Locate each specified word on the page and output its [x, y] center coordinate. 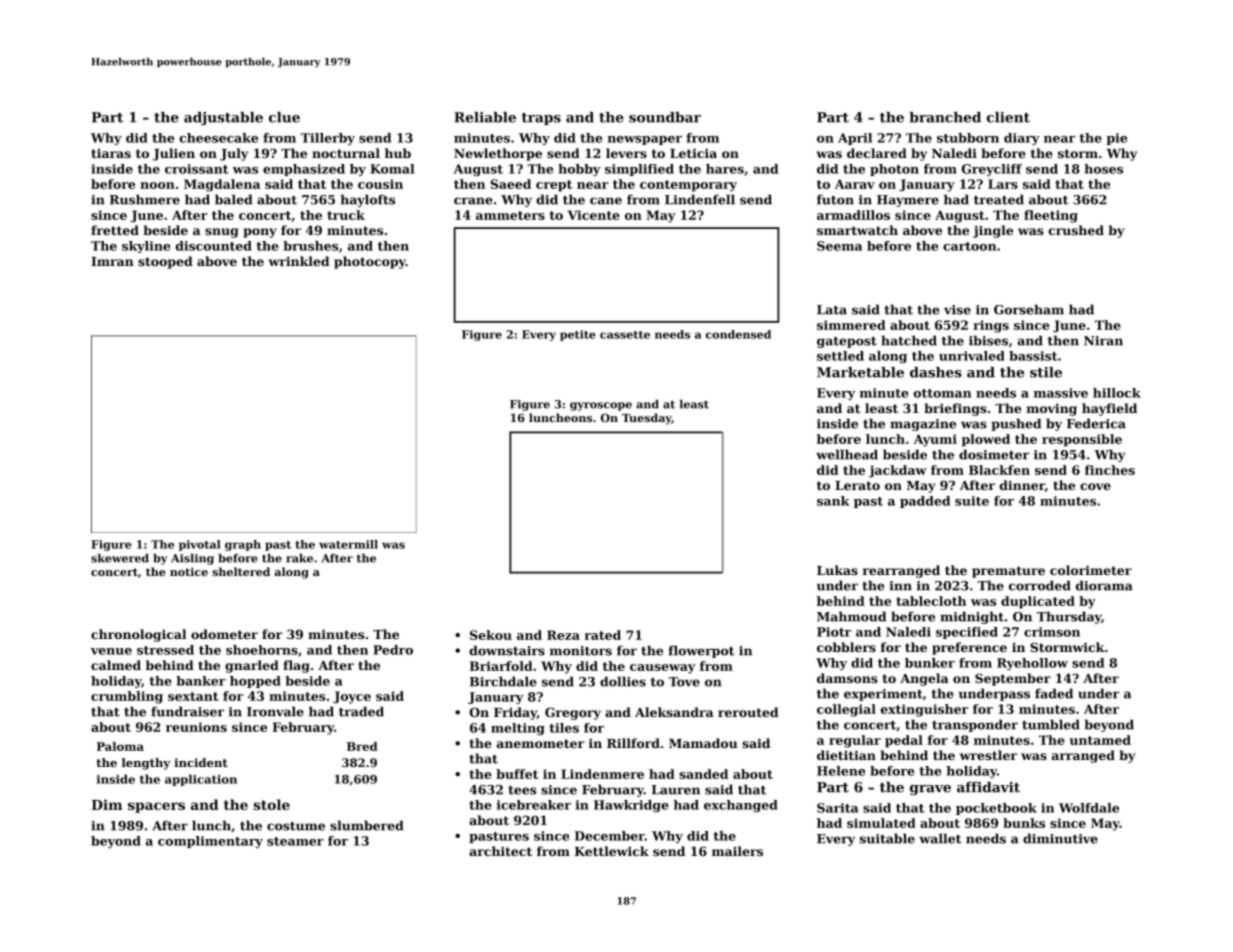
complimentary [210, 842]
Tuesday [647, 419]
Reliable [485, 117]
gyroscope [601, 406]
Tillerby [328, 139]
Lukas [837, 570]
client [1008, 117]
